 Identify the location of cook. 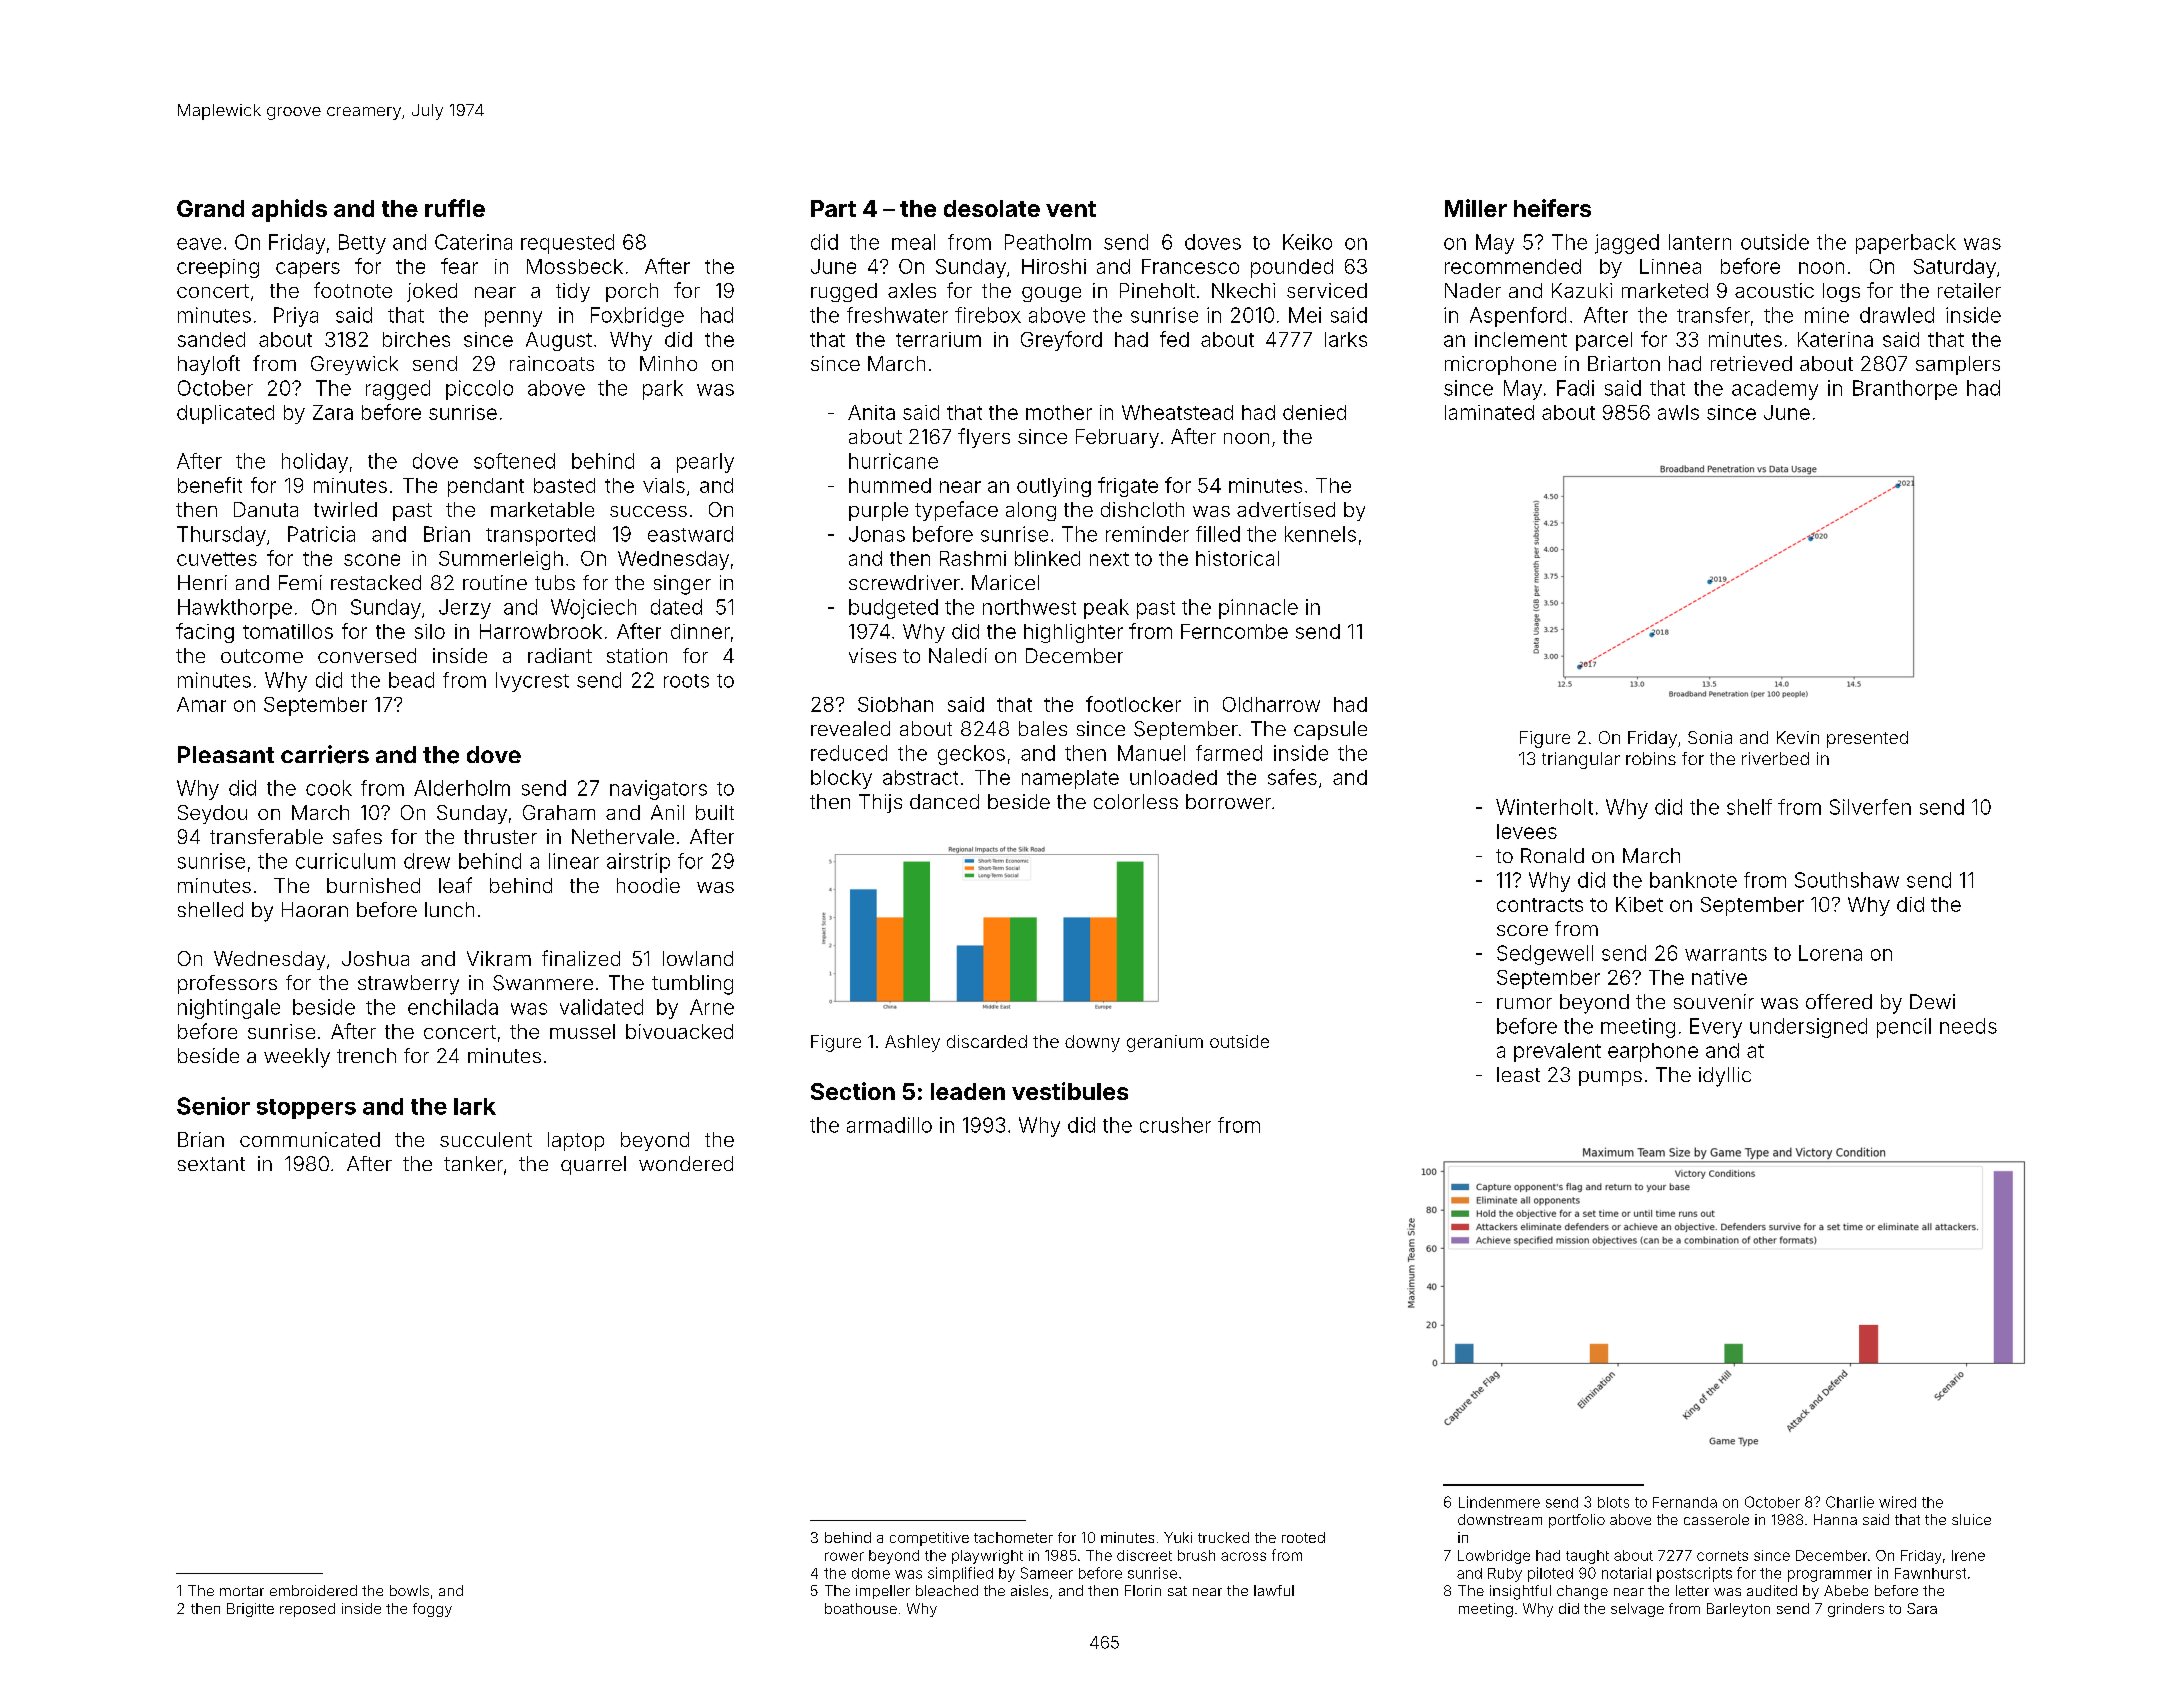
(329, 788).
